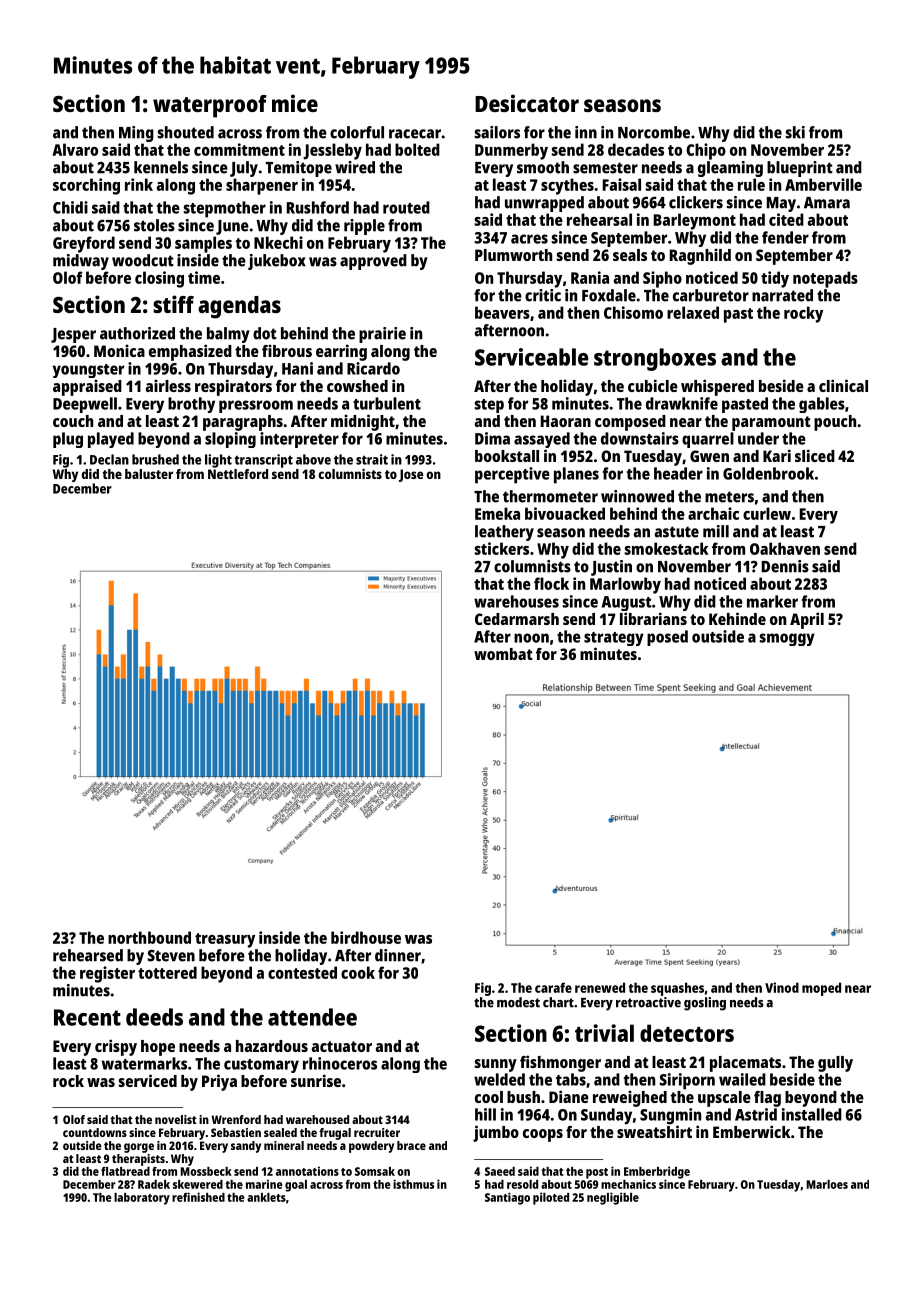 Image resolution: width=924 pixels, height=1308 pixels. What do you see at coordinates (604, 1033) in the document?
I see `trivial` at bounding box center [604, 1033].
